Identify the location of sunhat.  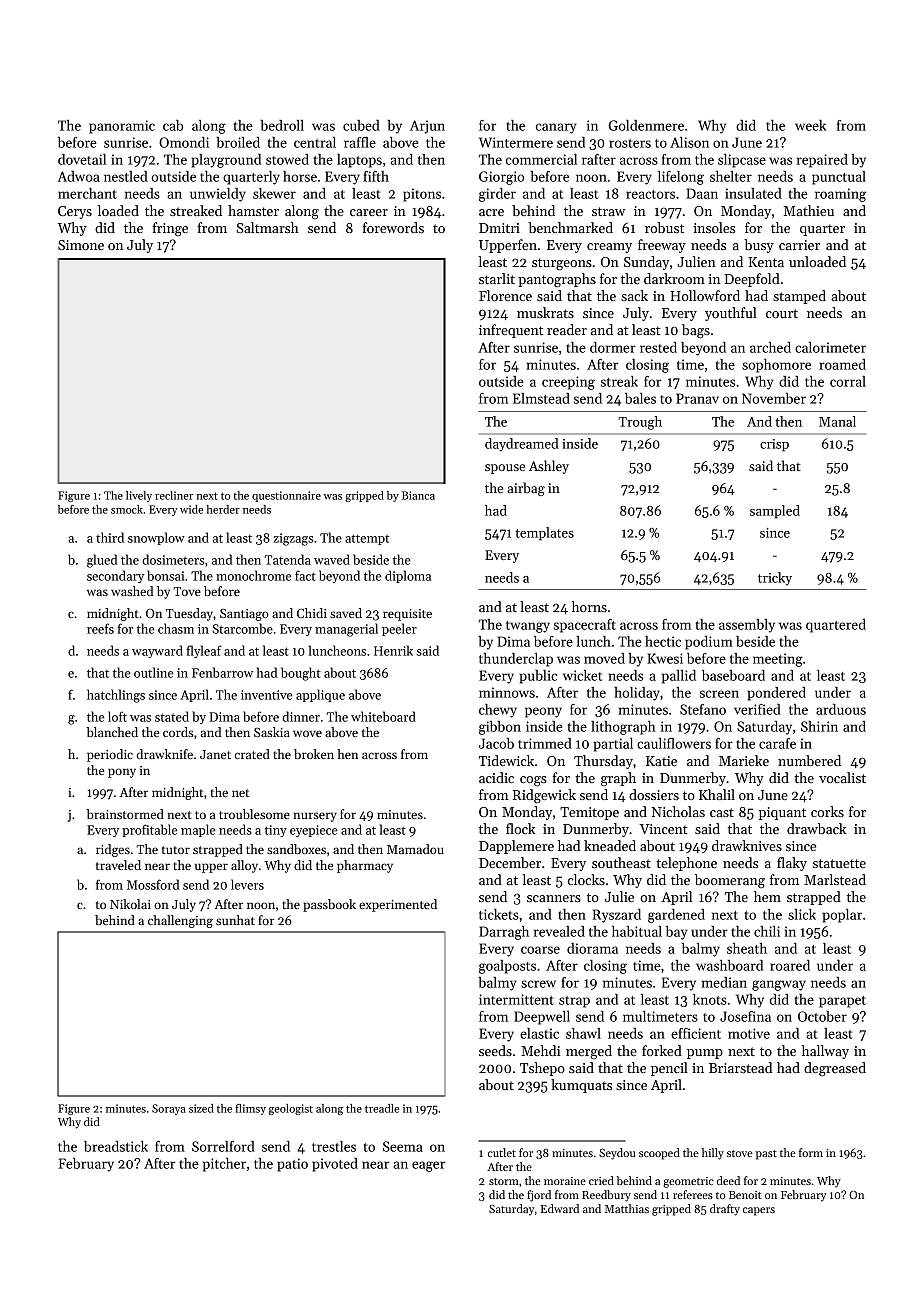
(235, 920).
